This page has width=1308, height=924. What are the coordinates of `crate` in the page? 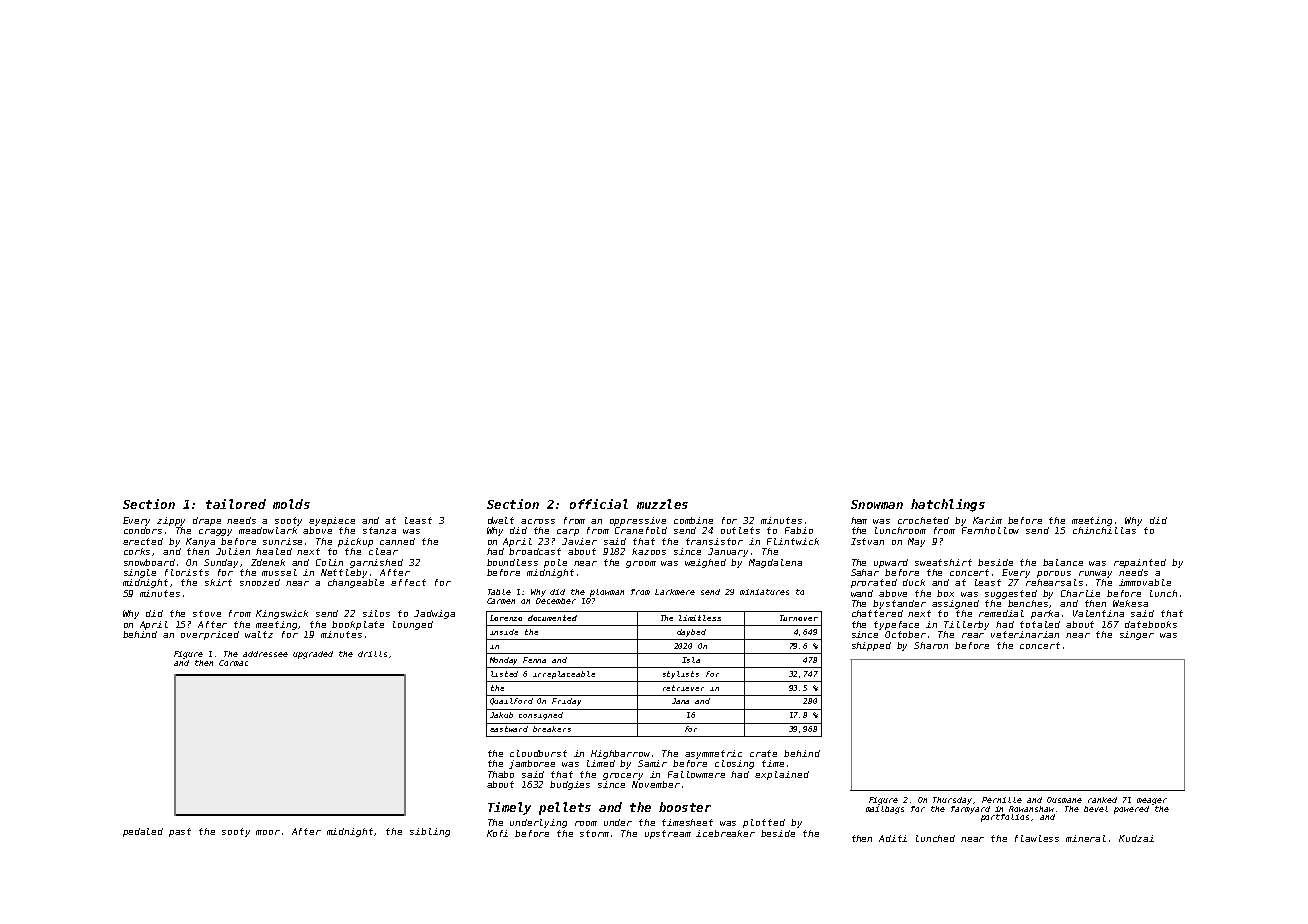 It's located at (763, 753).
